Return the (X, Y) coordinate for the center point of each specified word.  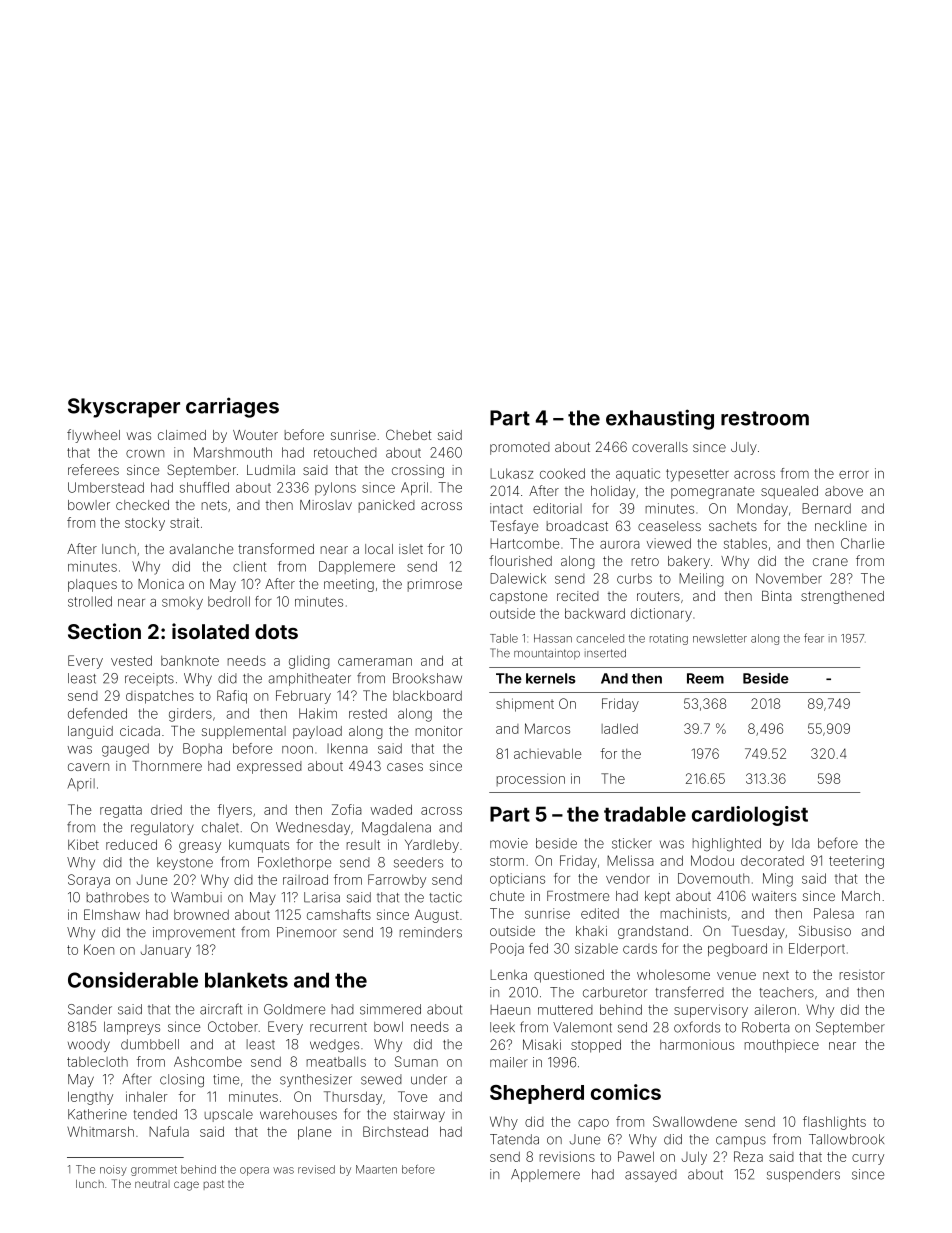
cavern (88, 767)
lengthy (90, 1098)
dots (276, 631)
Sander (90, 1009)
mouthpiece (782, 1046)
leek (502, 1027)
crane (830, 562)
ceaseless (669, 526)
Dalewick (518, 578)
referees (93, 469)
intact (506, 508)
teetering (856, 862)
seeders (418, 862)
